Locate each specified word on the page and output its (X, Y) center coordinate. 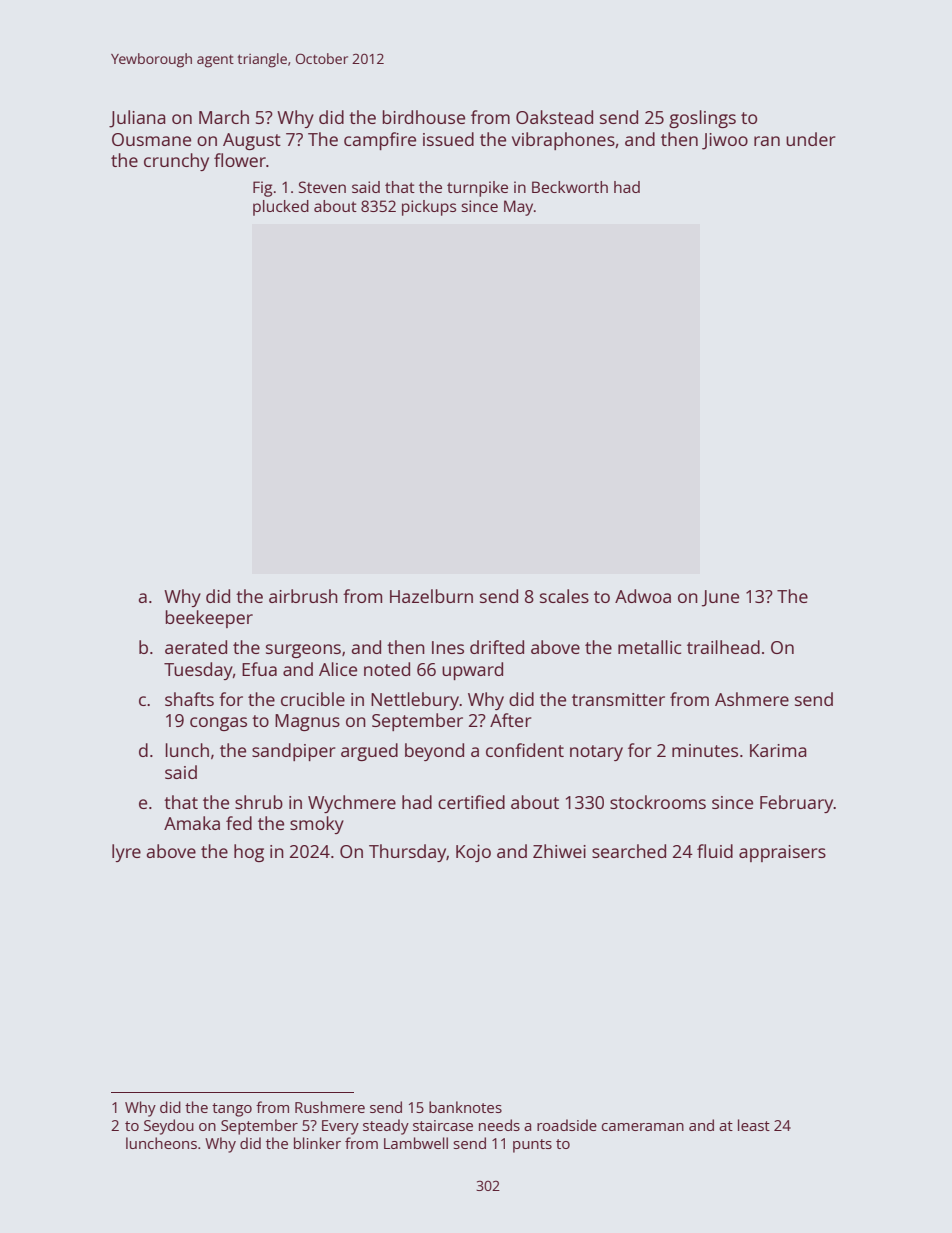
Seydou (169, 1127)
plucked (281, 208)
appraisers (782, 853)
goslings (702, 119)
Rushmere (330, 1107)
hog (249, 853)
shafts (189, 699)
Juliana (137, 119)
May (518, 208)
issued (448, 139)
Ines (448, 647)
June (720, 598)
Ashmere (752, 699)
